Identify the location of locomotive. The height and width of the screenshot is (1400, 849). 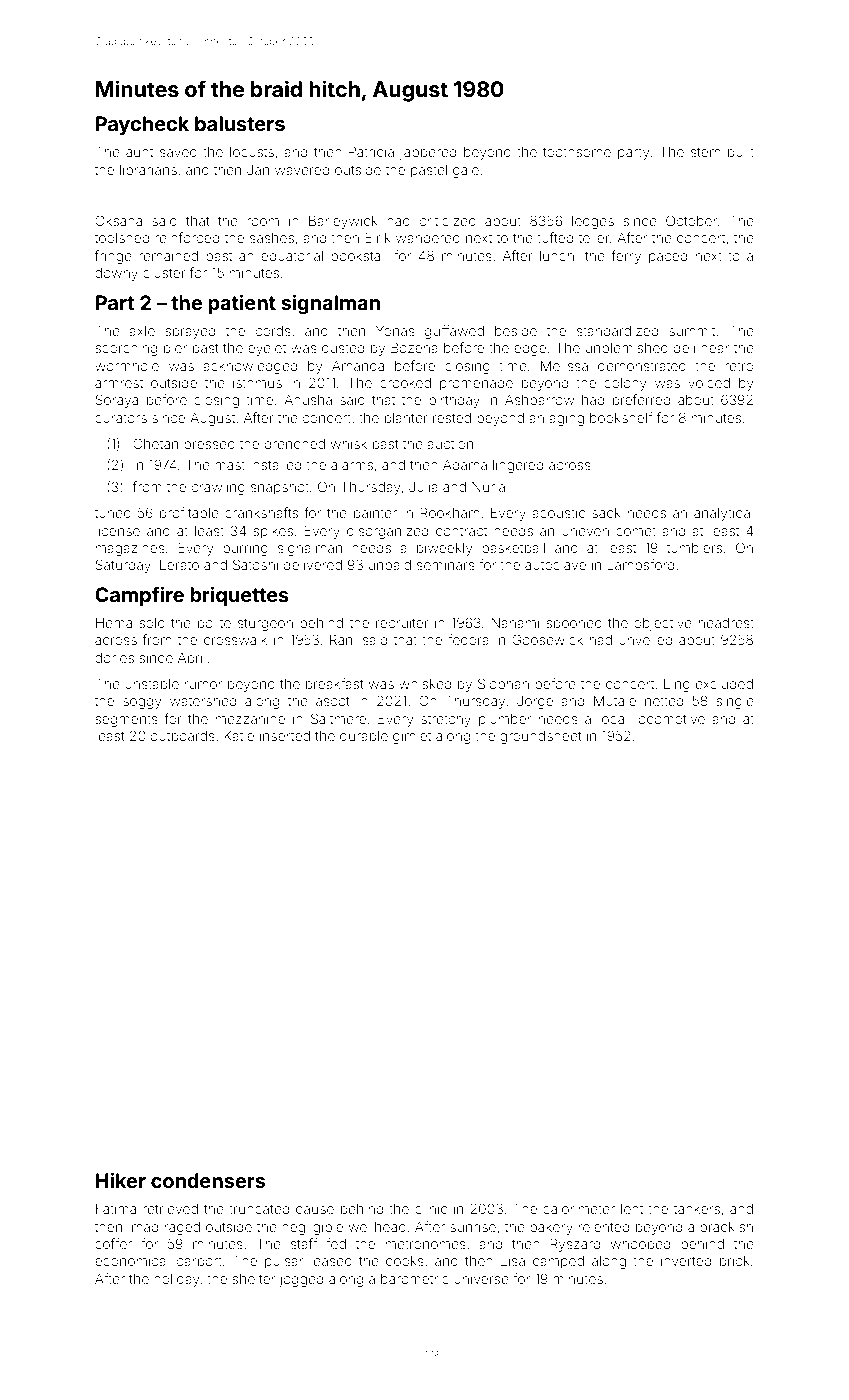
(670, 719).
